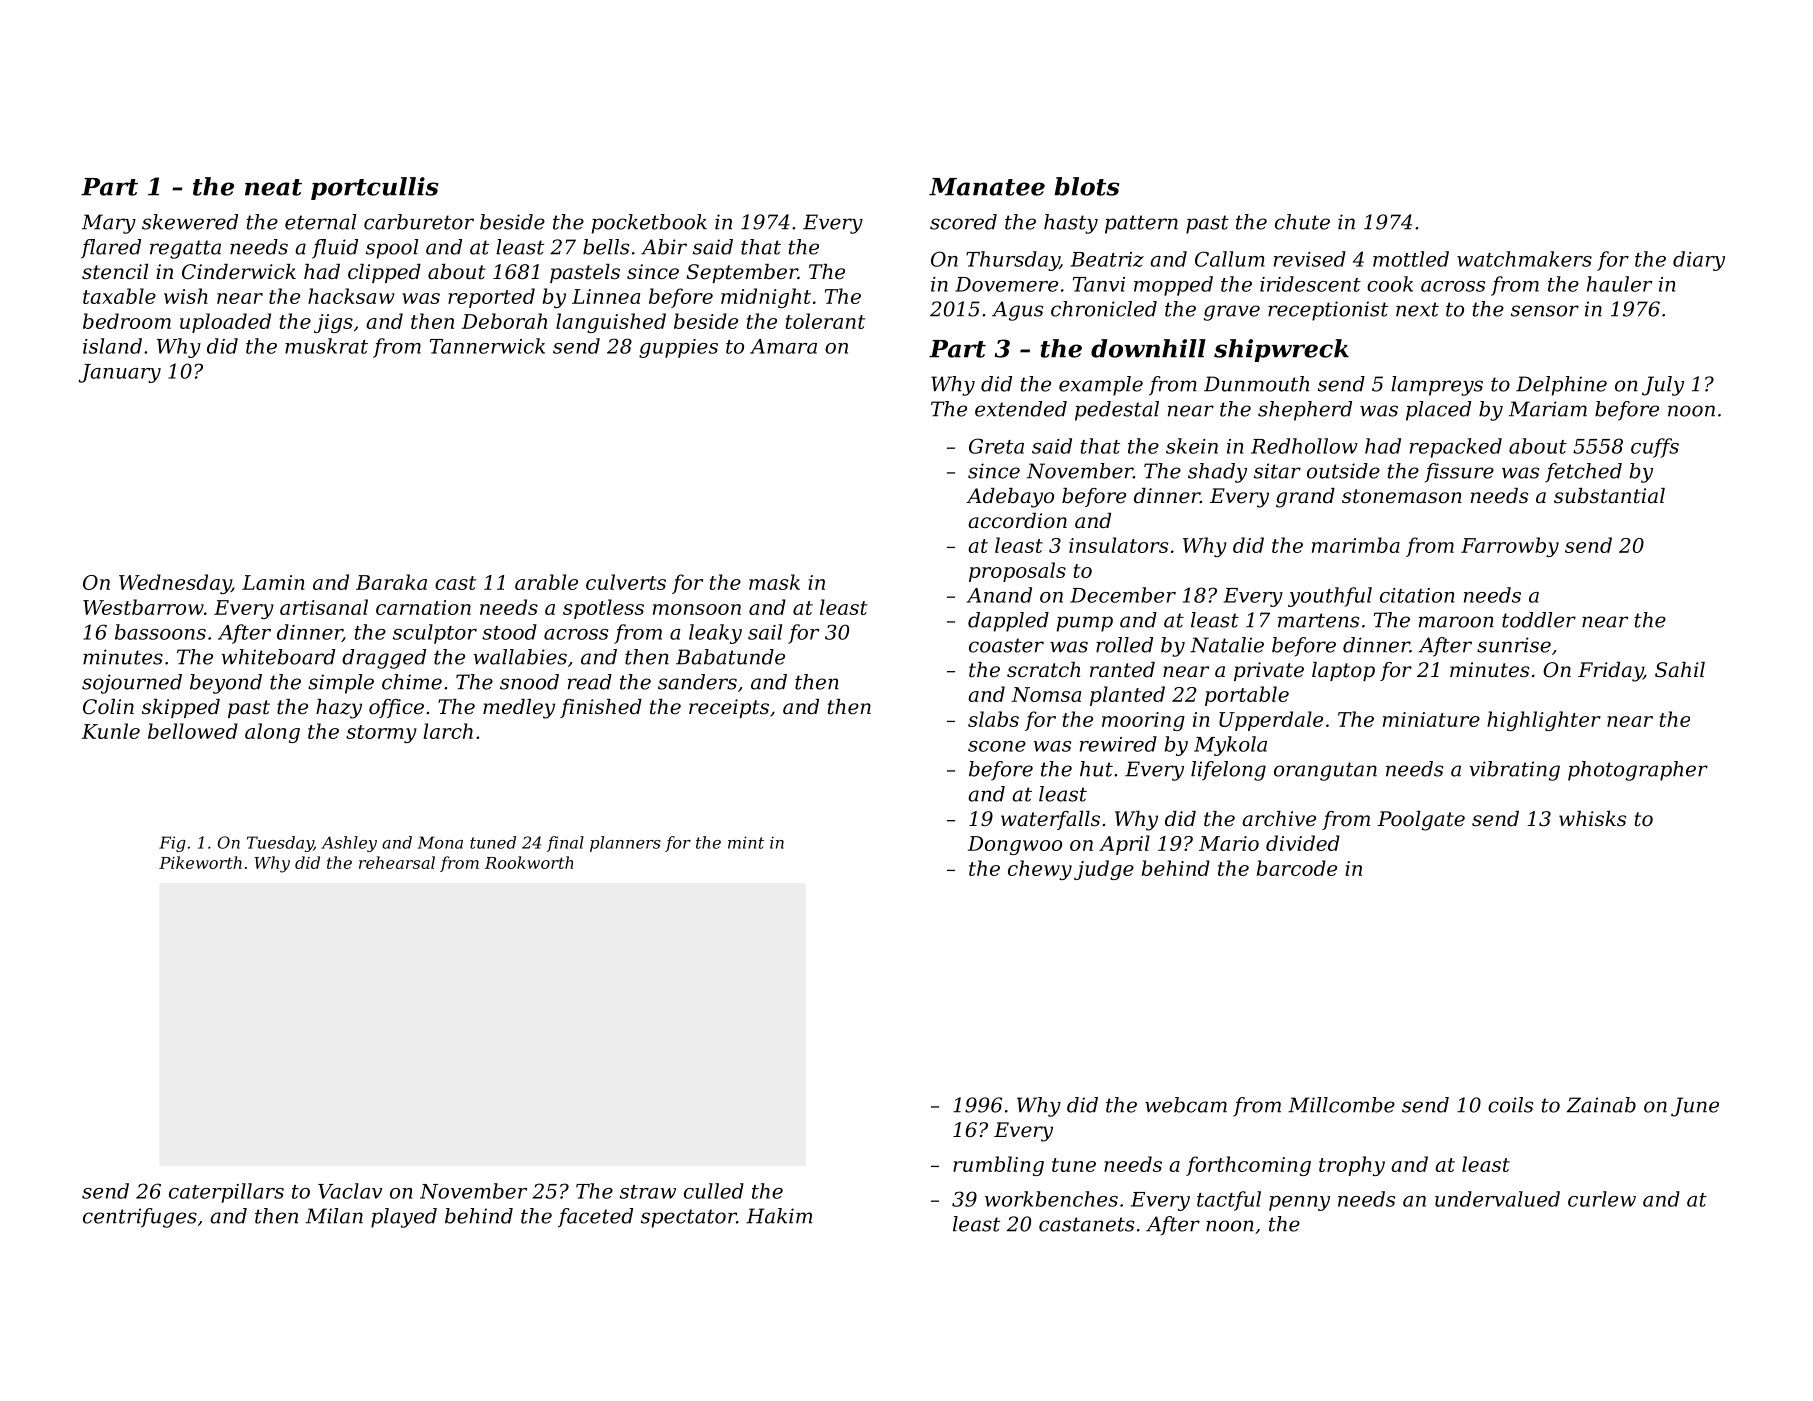 The image size is (1813, 1401). I want to click on chute, so click(1302, 222).
